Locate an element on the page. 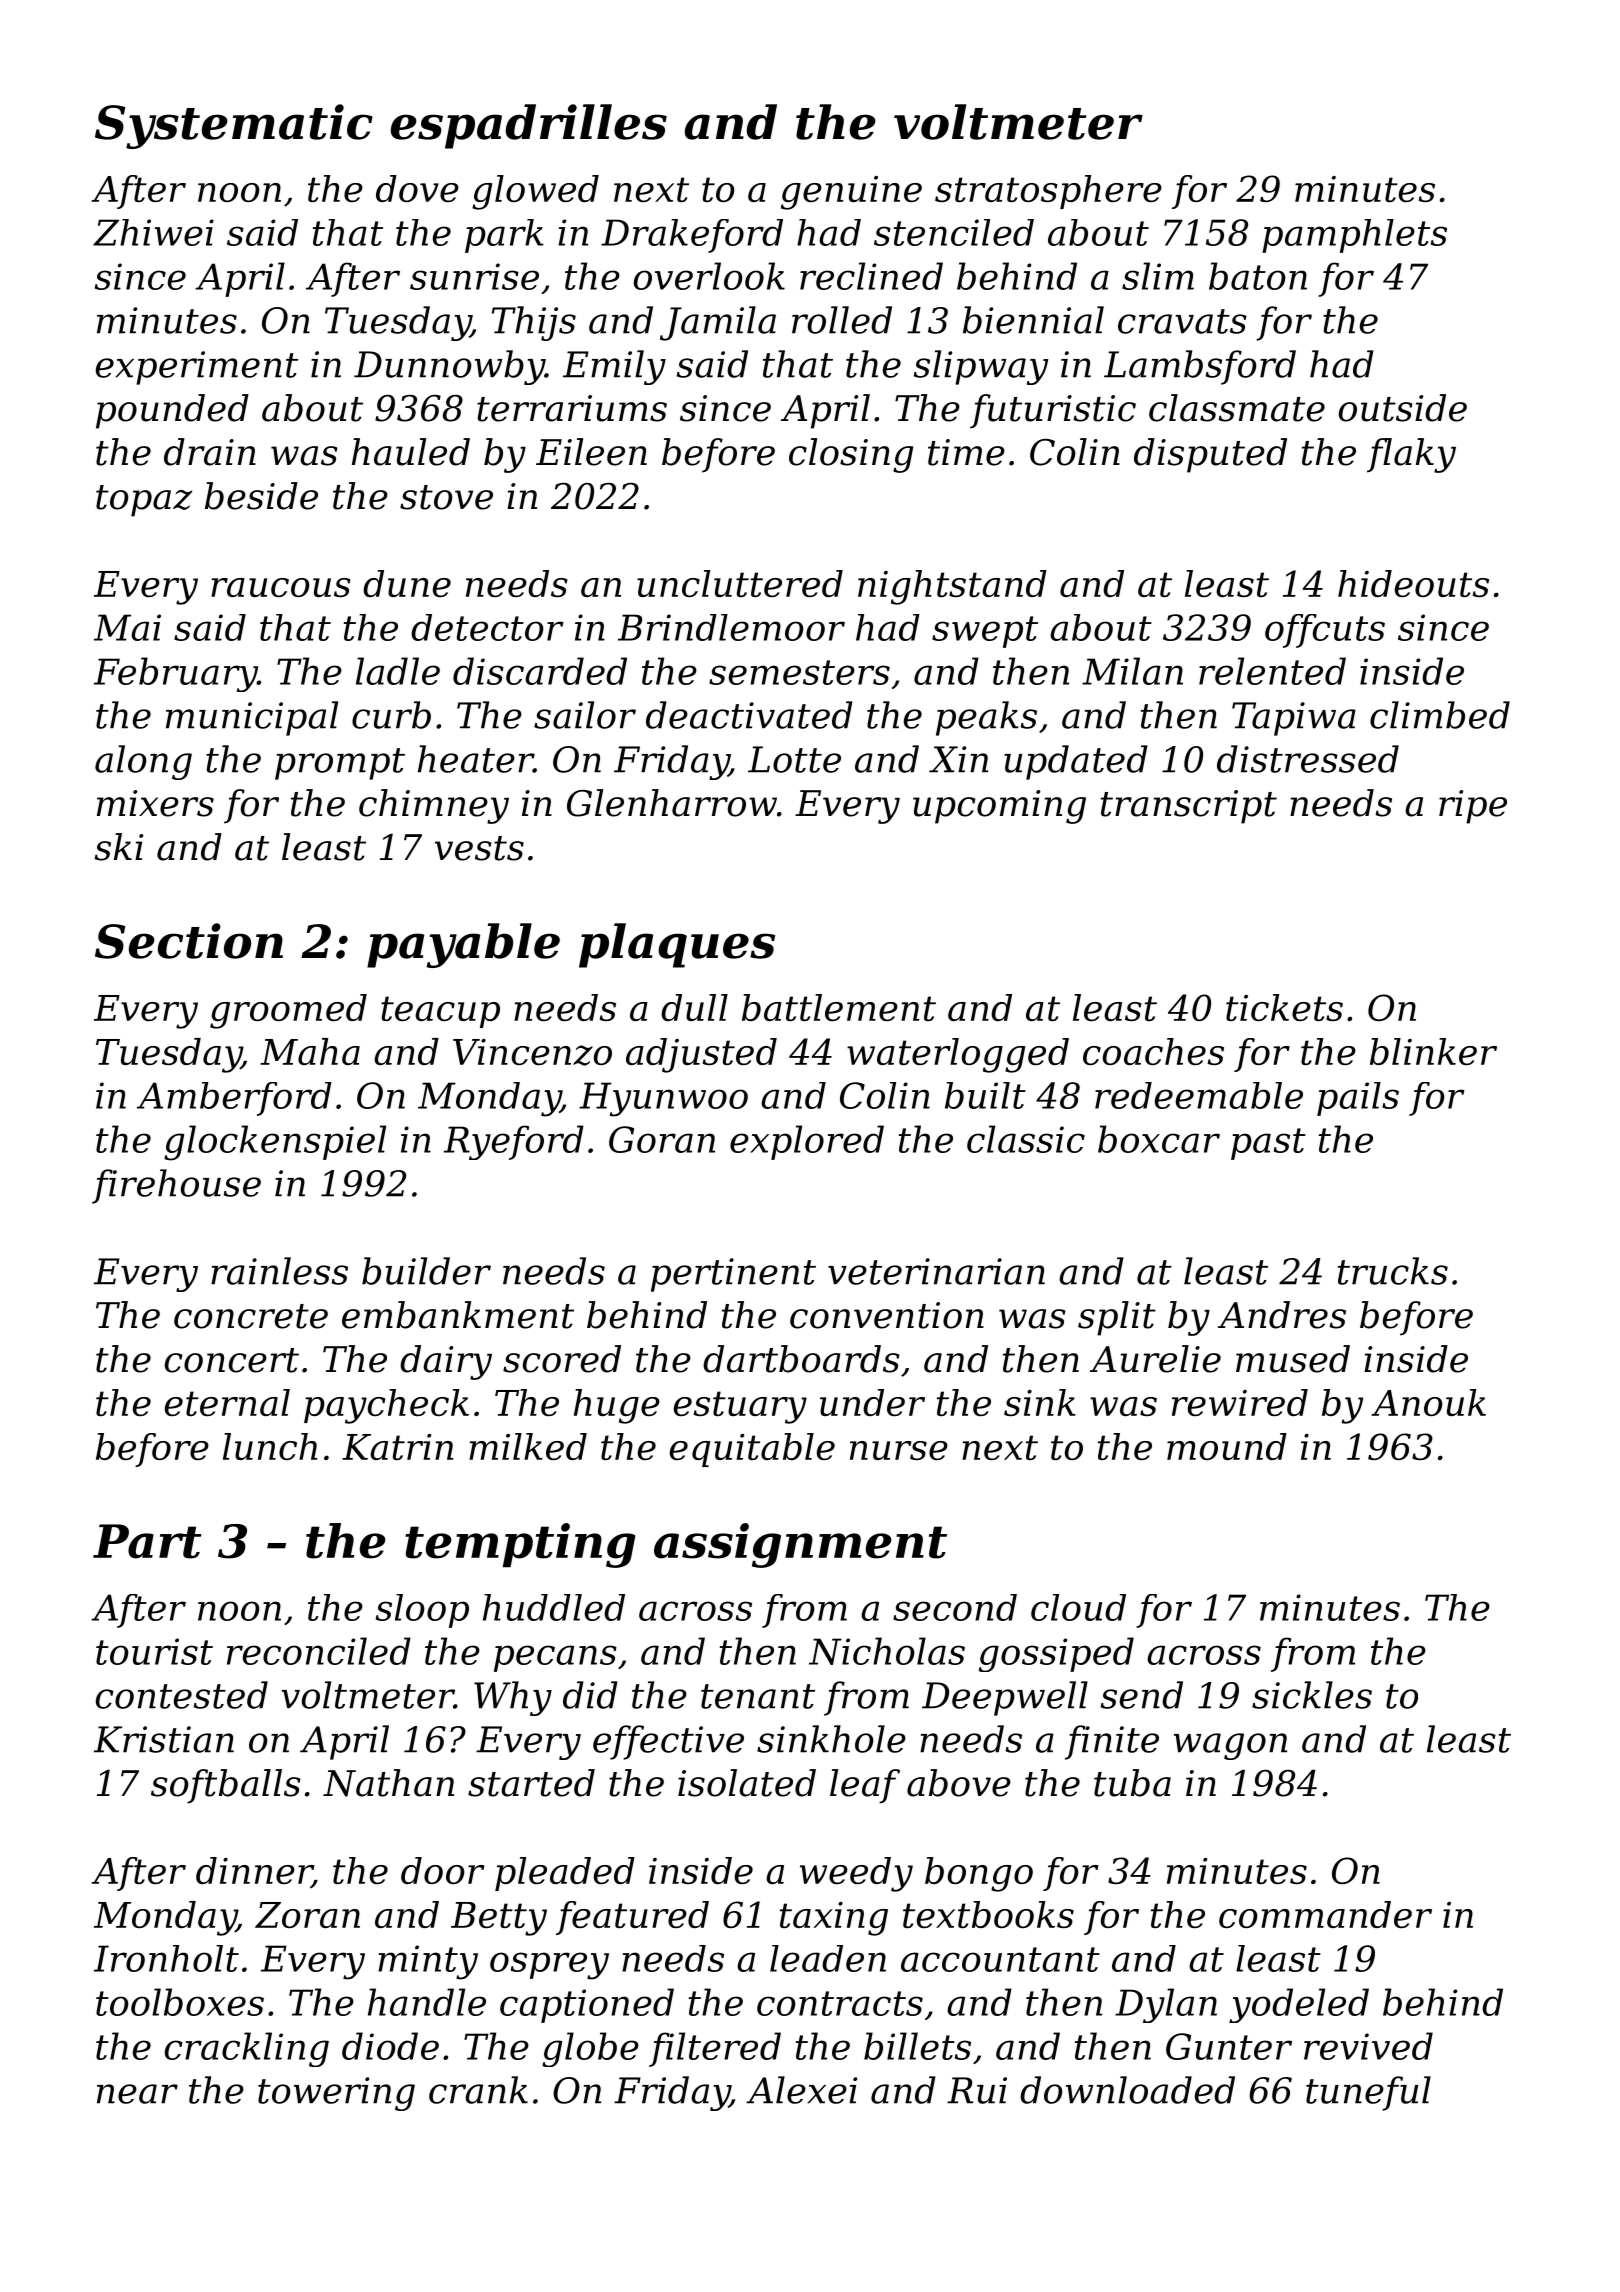 The height and width of the image is (2292, 1620). Lambsford is located at coordinates (1200, 367).
